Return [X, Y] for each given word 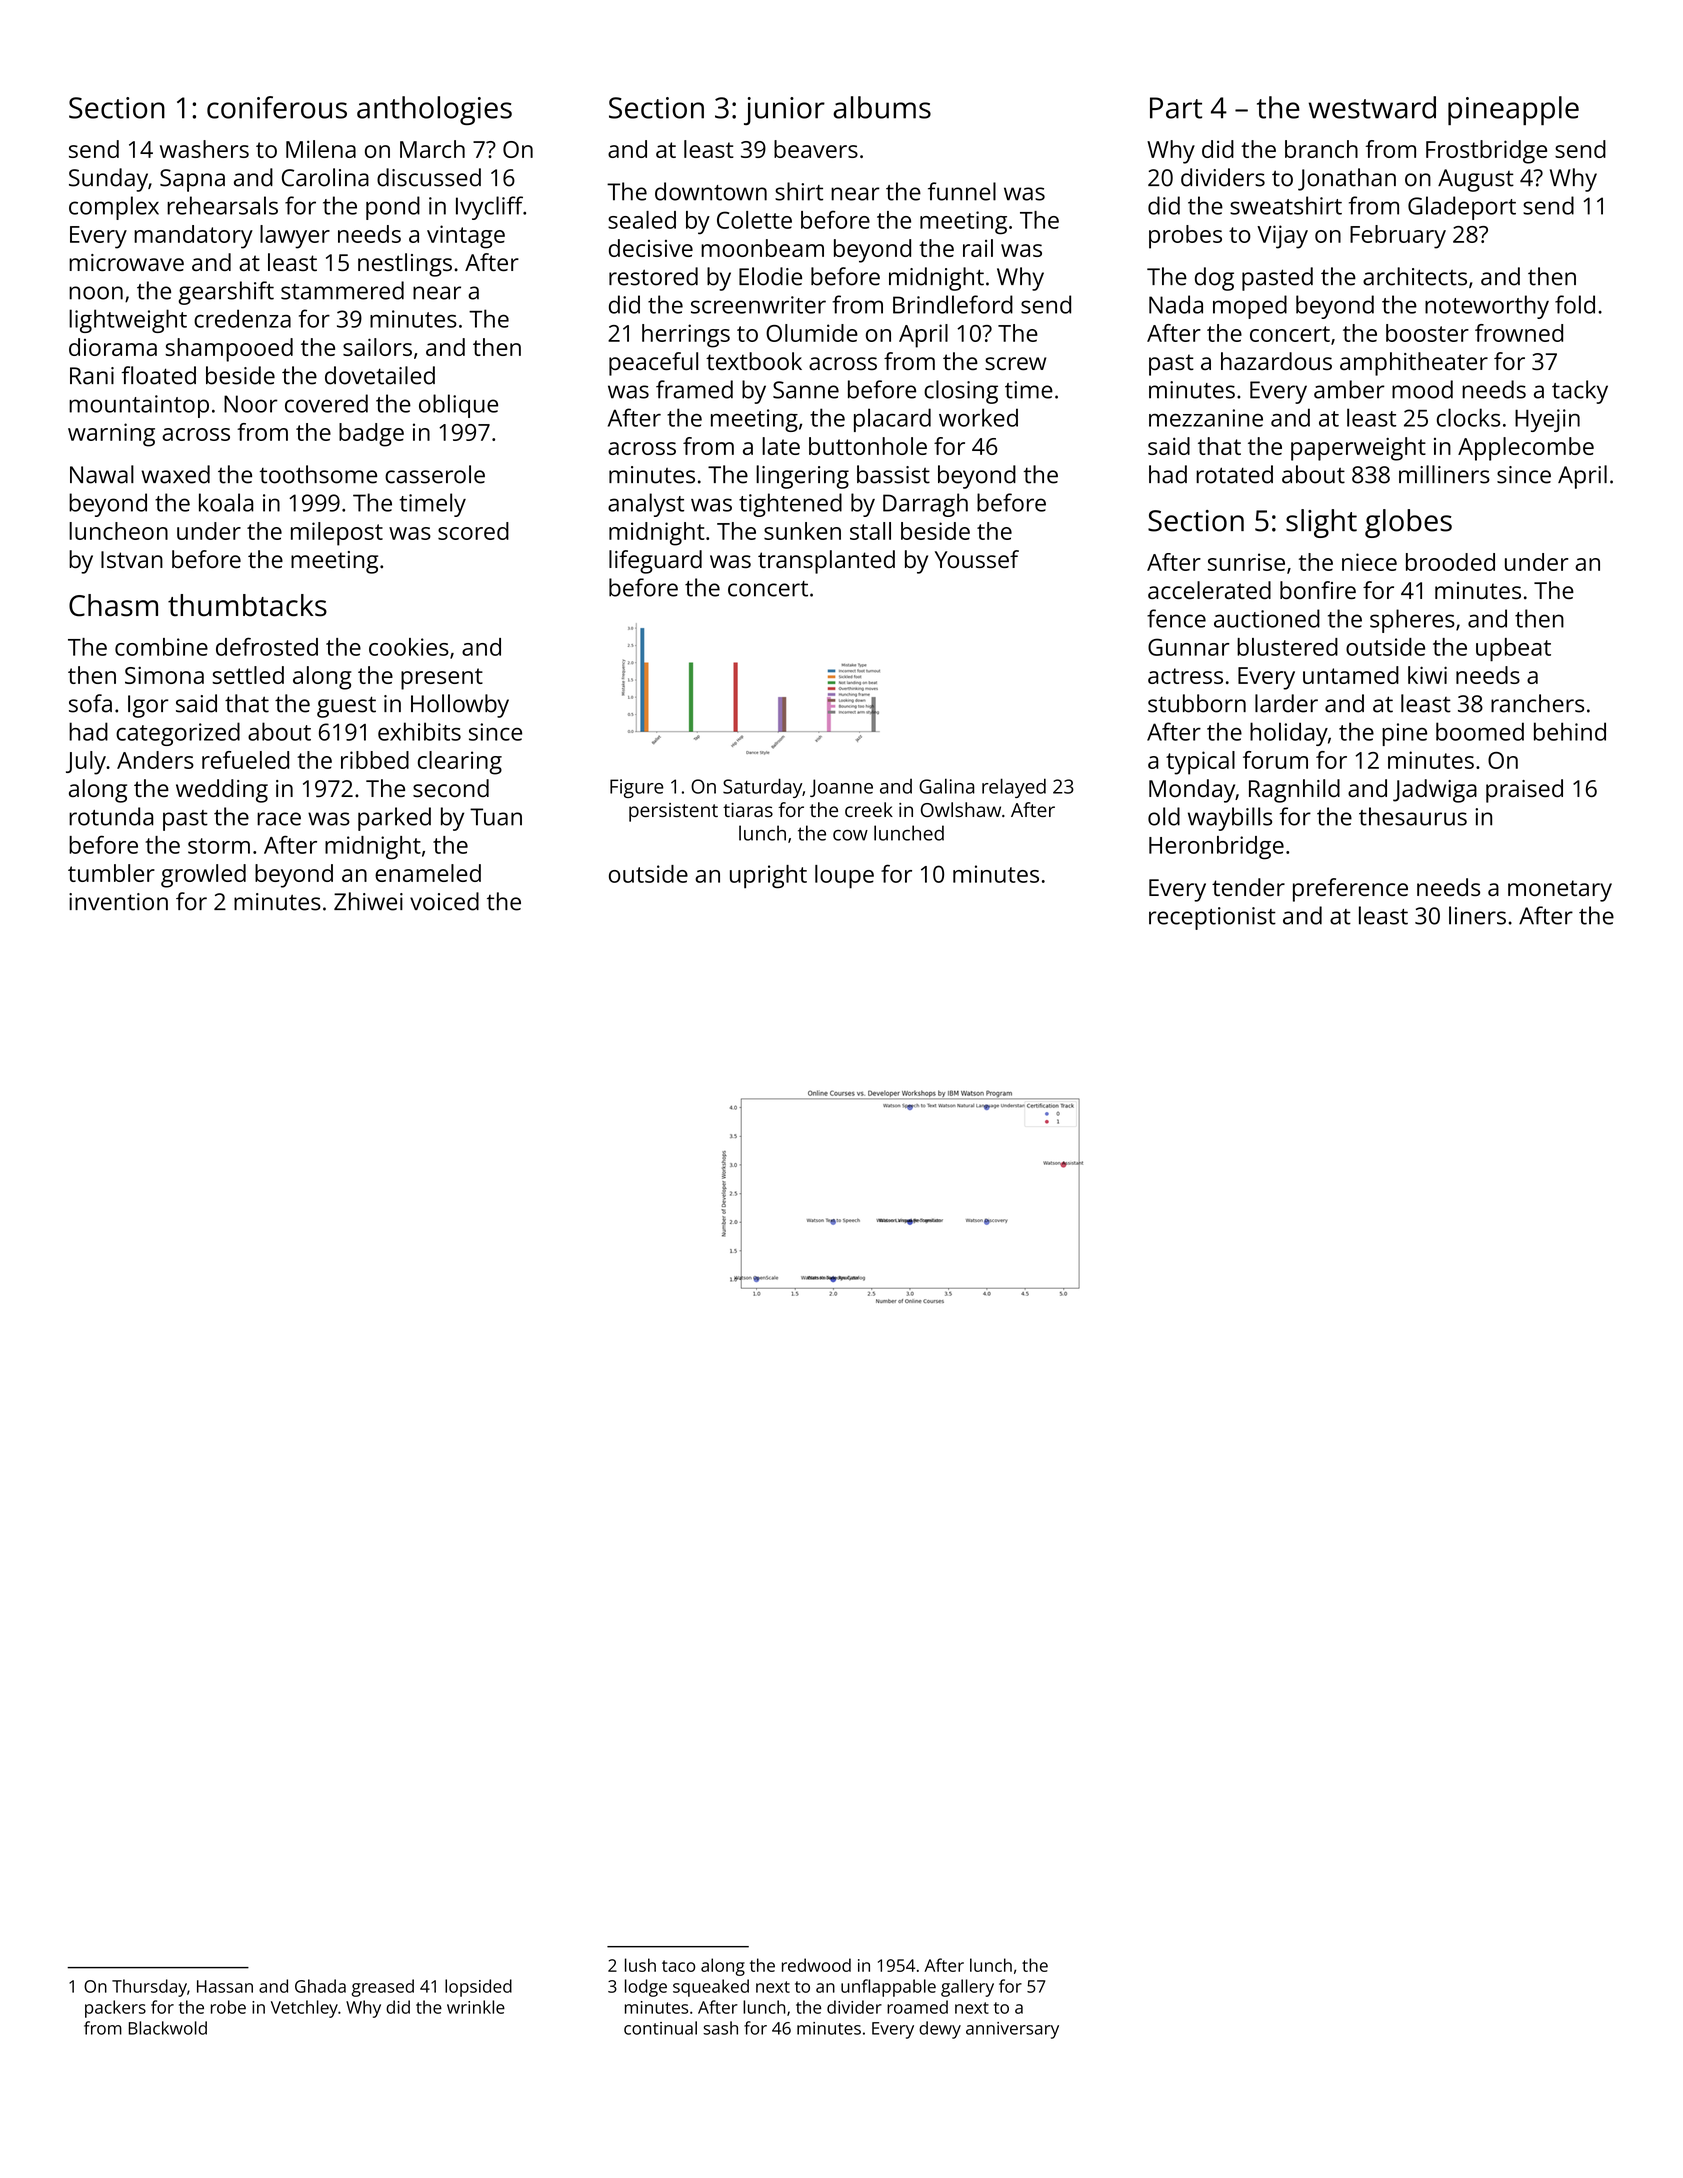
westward [1372, 107]
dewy [940, 2030]
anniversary [1012, 2030]
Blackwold [168, 2028]
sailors [377, 347]
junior [784, 111]
